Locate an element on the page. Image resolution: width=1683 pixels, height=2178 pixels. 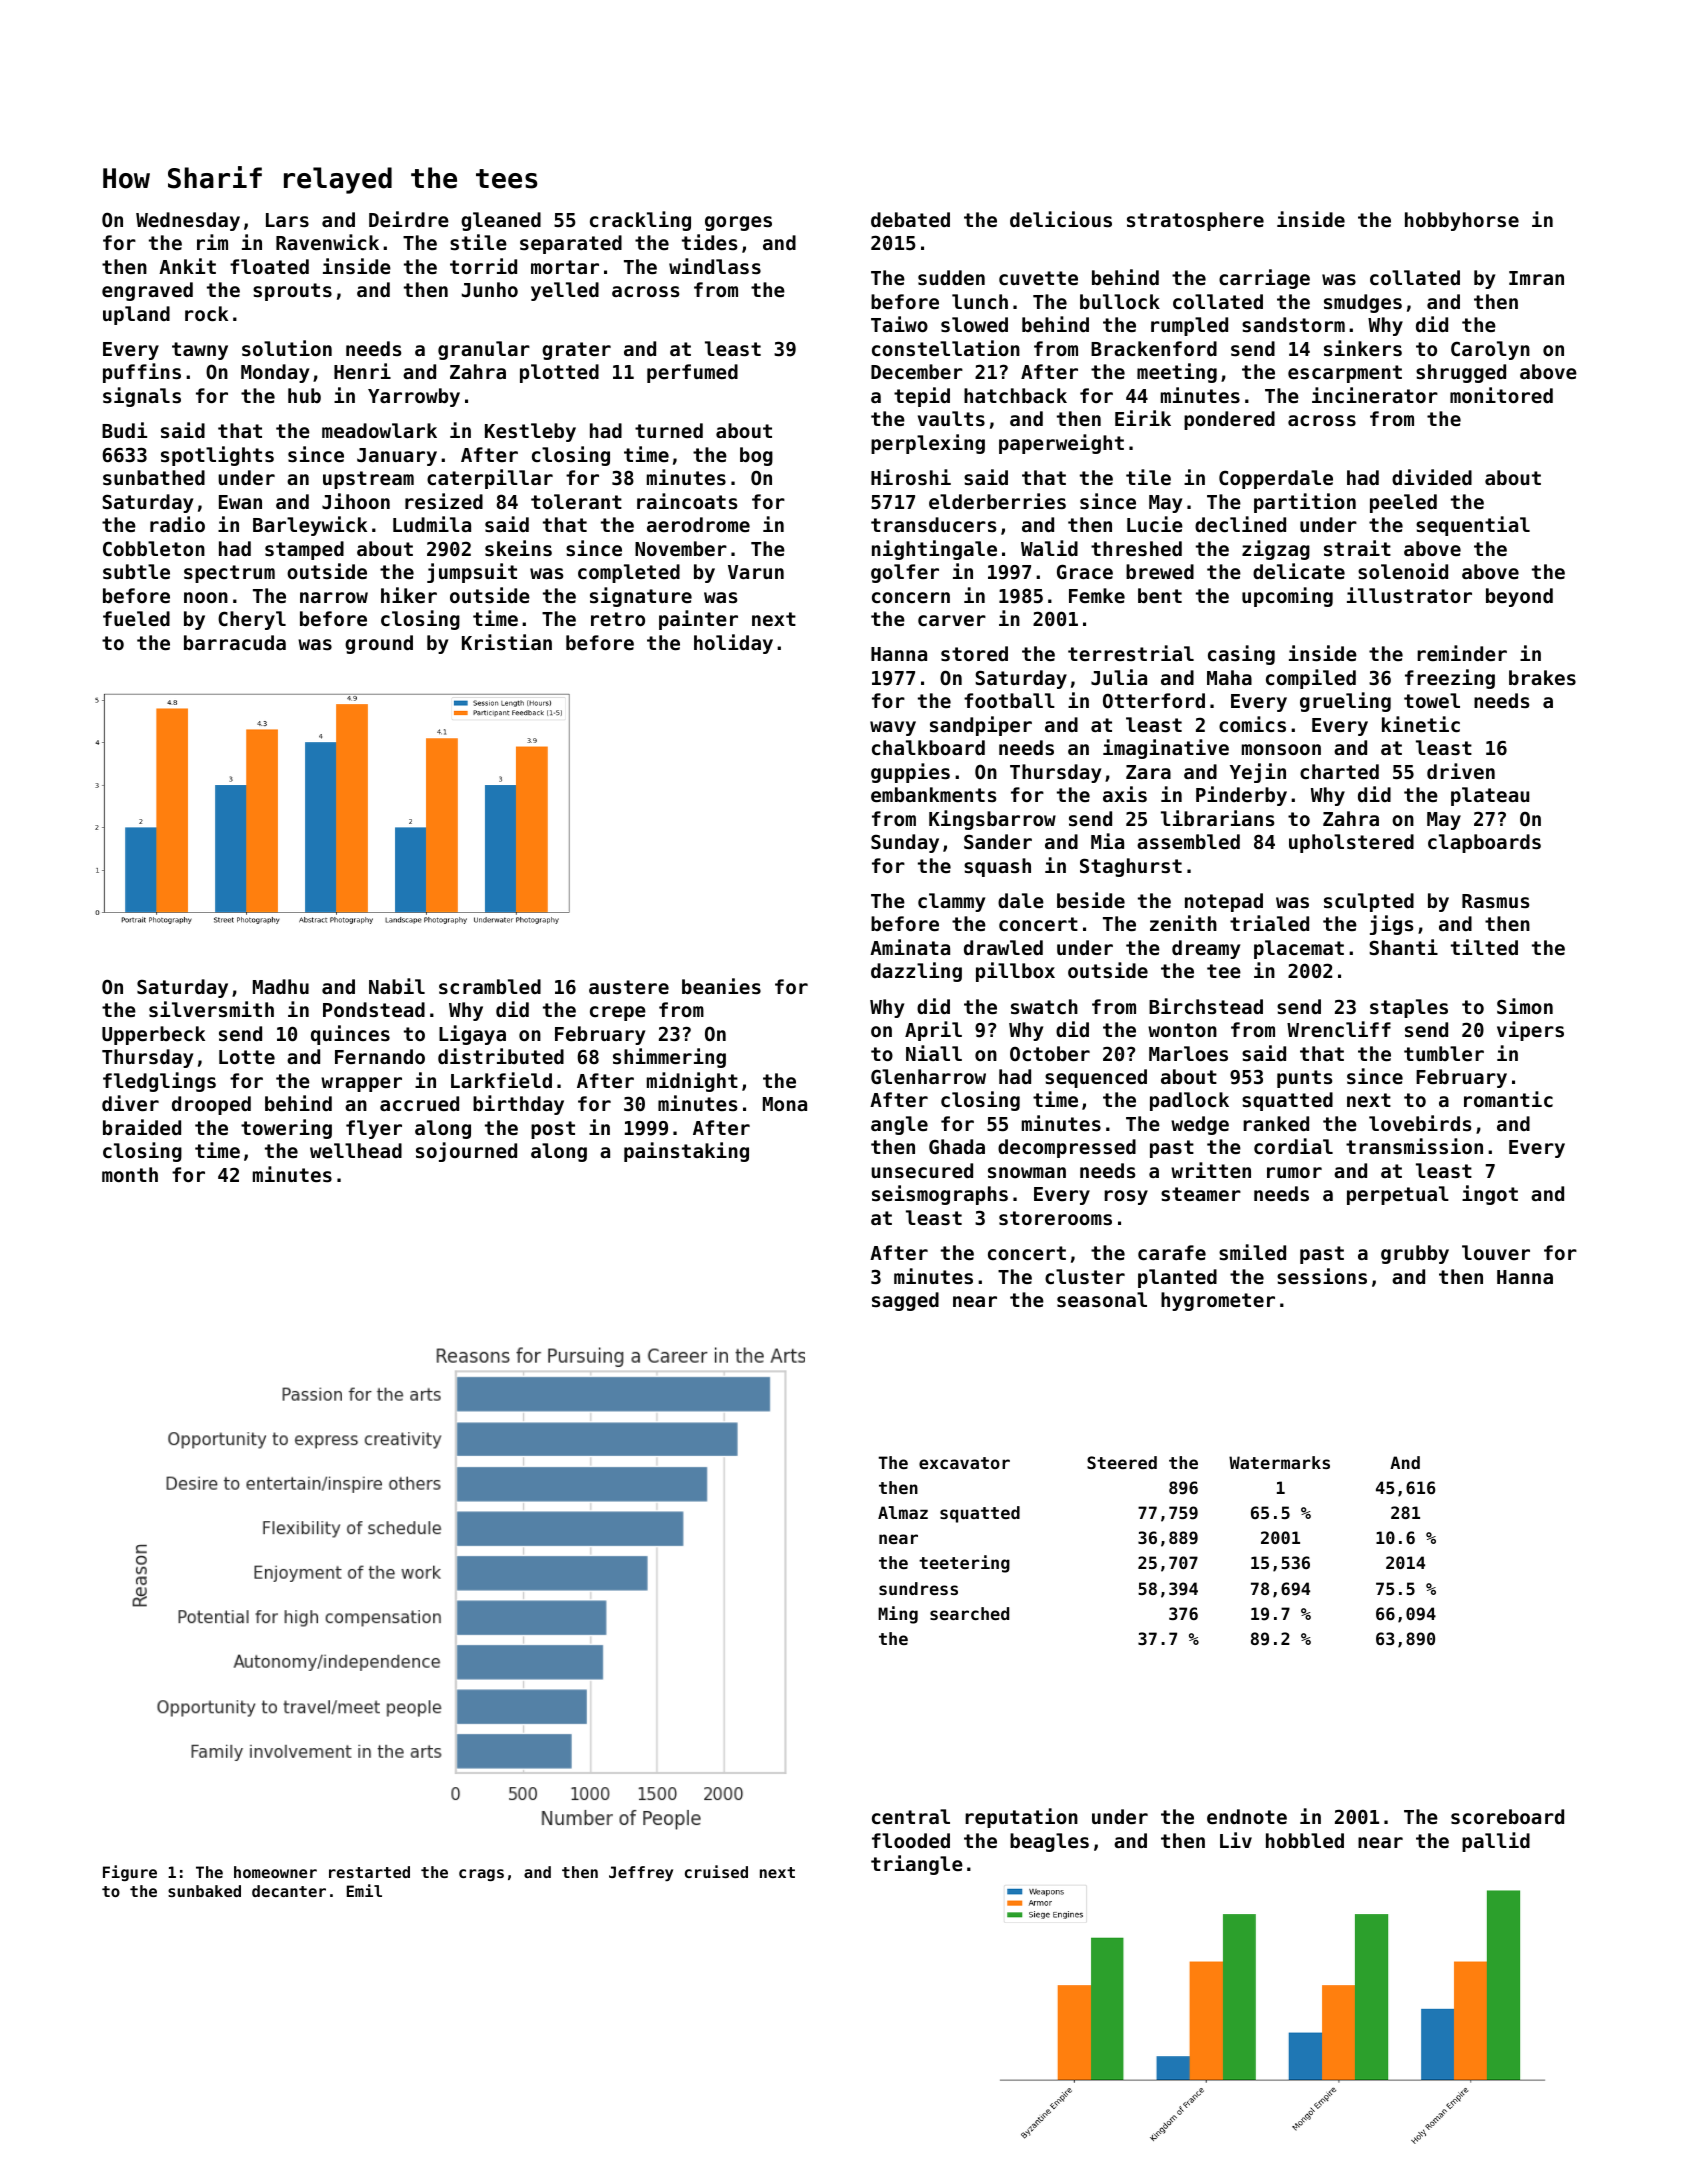
written is located at coordinates (1211, 1170).
